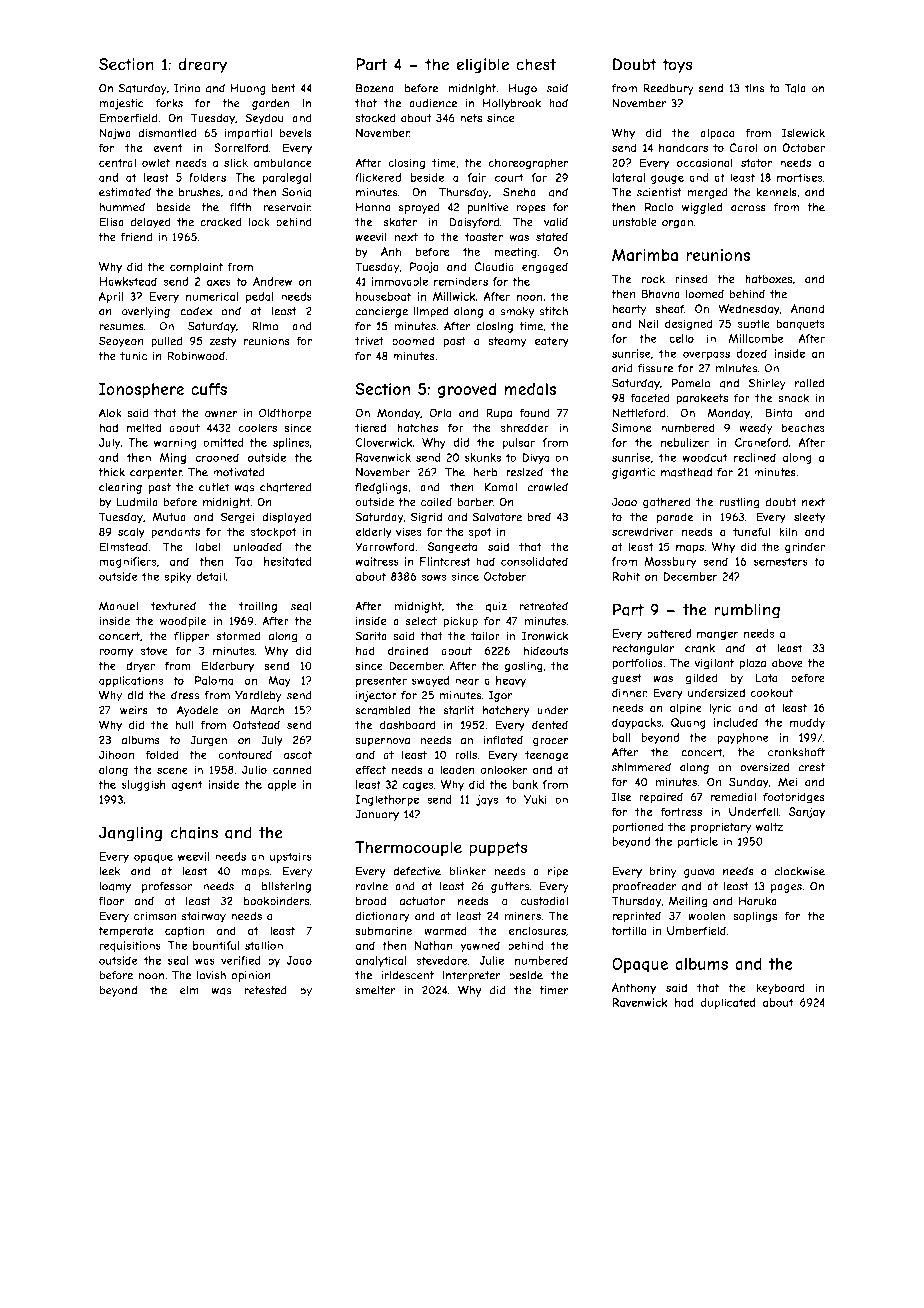 This image has width=924, height=1308. Describe the element at coordinates (375, 88) in the image. I see `Bozena` at that location.
